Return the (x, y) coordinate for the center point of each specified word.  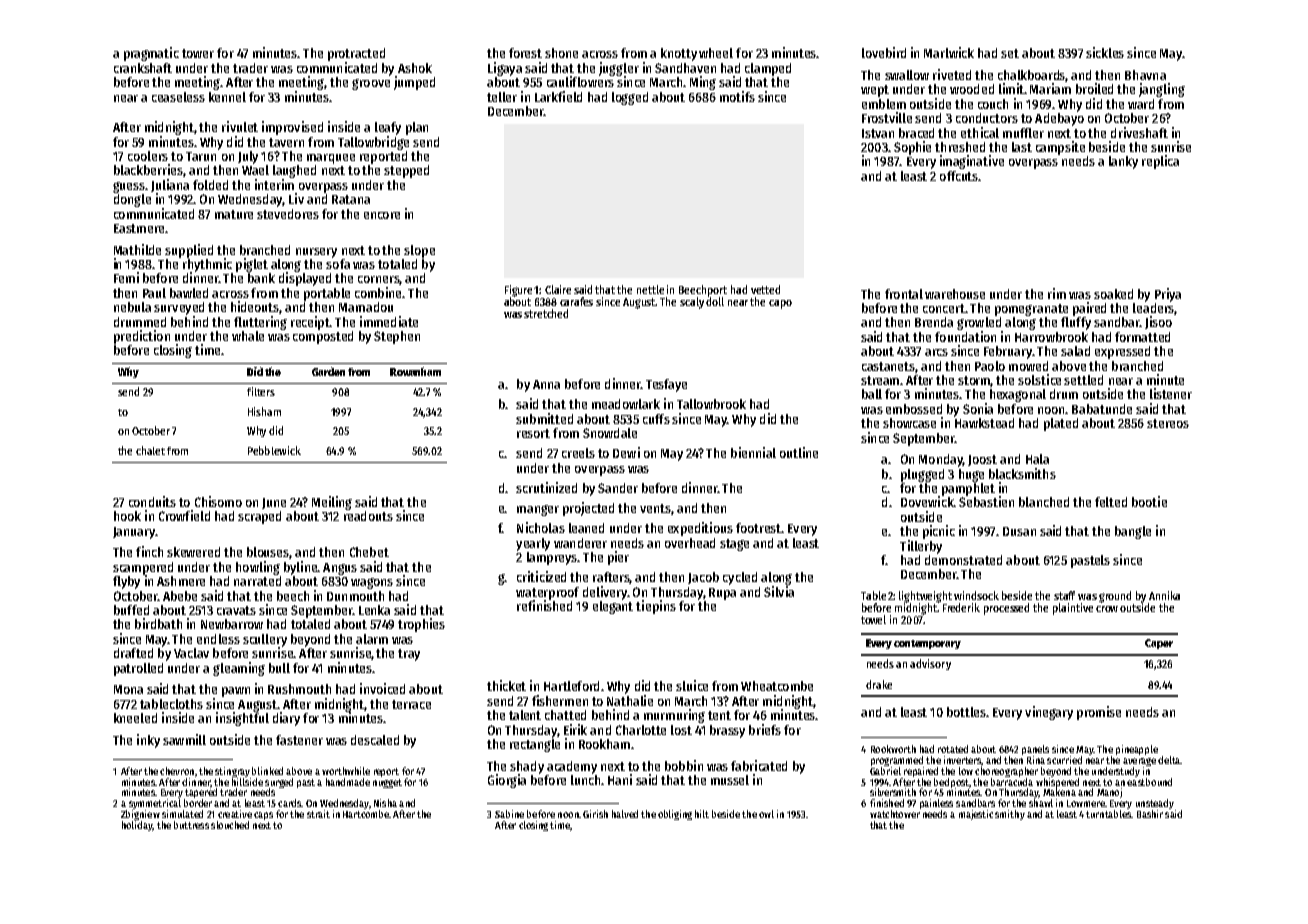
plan (417, 128)
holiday (137, 826)
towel (873, 619)
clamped (768, 69)
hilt (702, 814)
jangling (1162, 90)
